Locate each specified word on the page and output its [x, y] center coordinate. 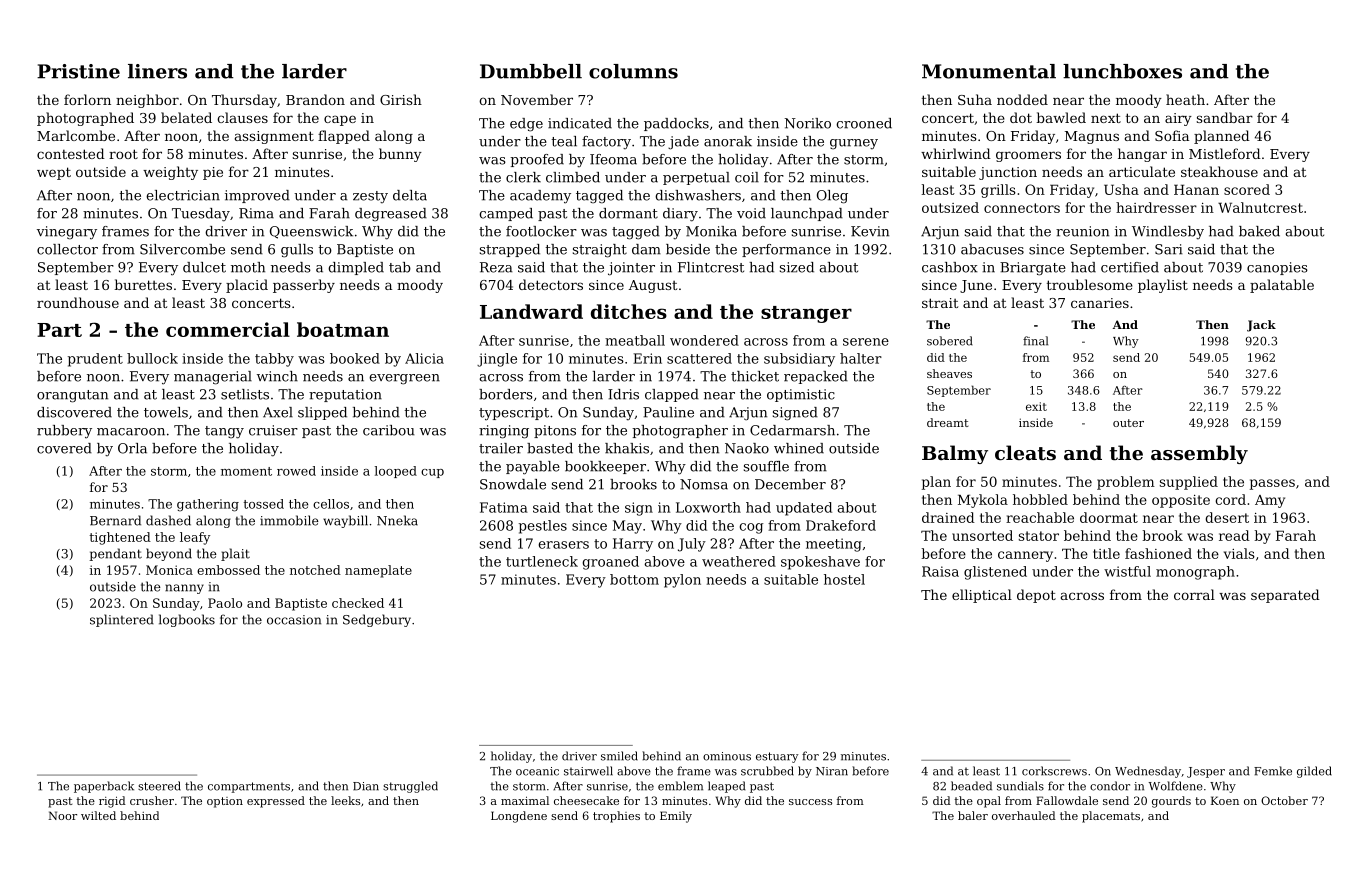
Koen [1225, 800]
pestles [543, 527]
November [537, 99]
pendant [115, 554]
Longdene [519, 817]
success [810, 802]
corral [1194, 594]
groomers [1028, 156]
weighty [170, 173]
